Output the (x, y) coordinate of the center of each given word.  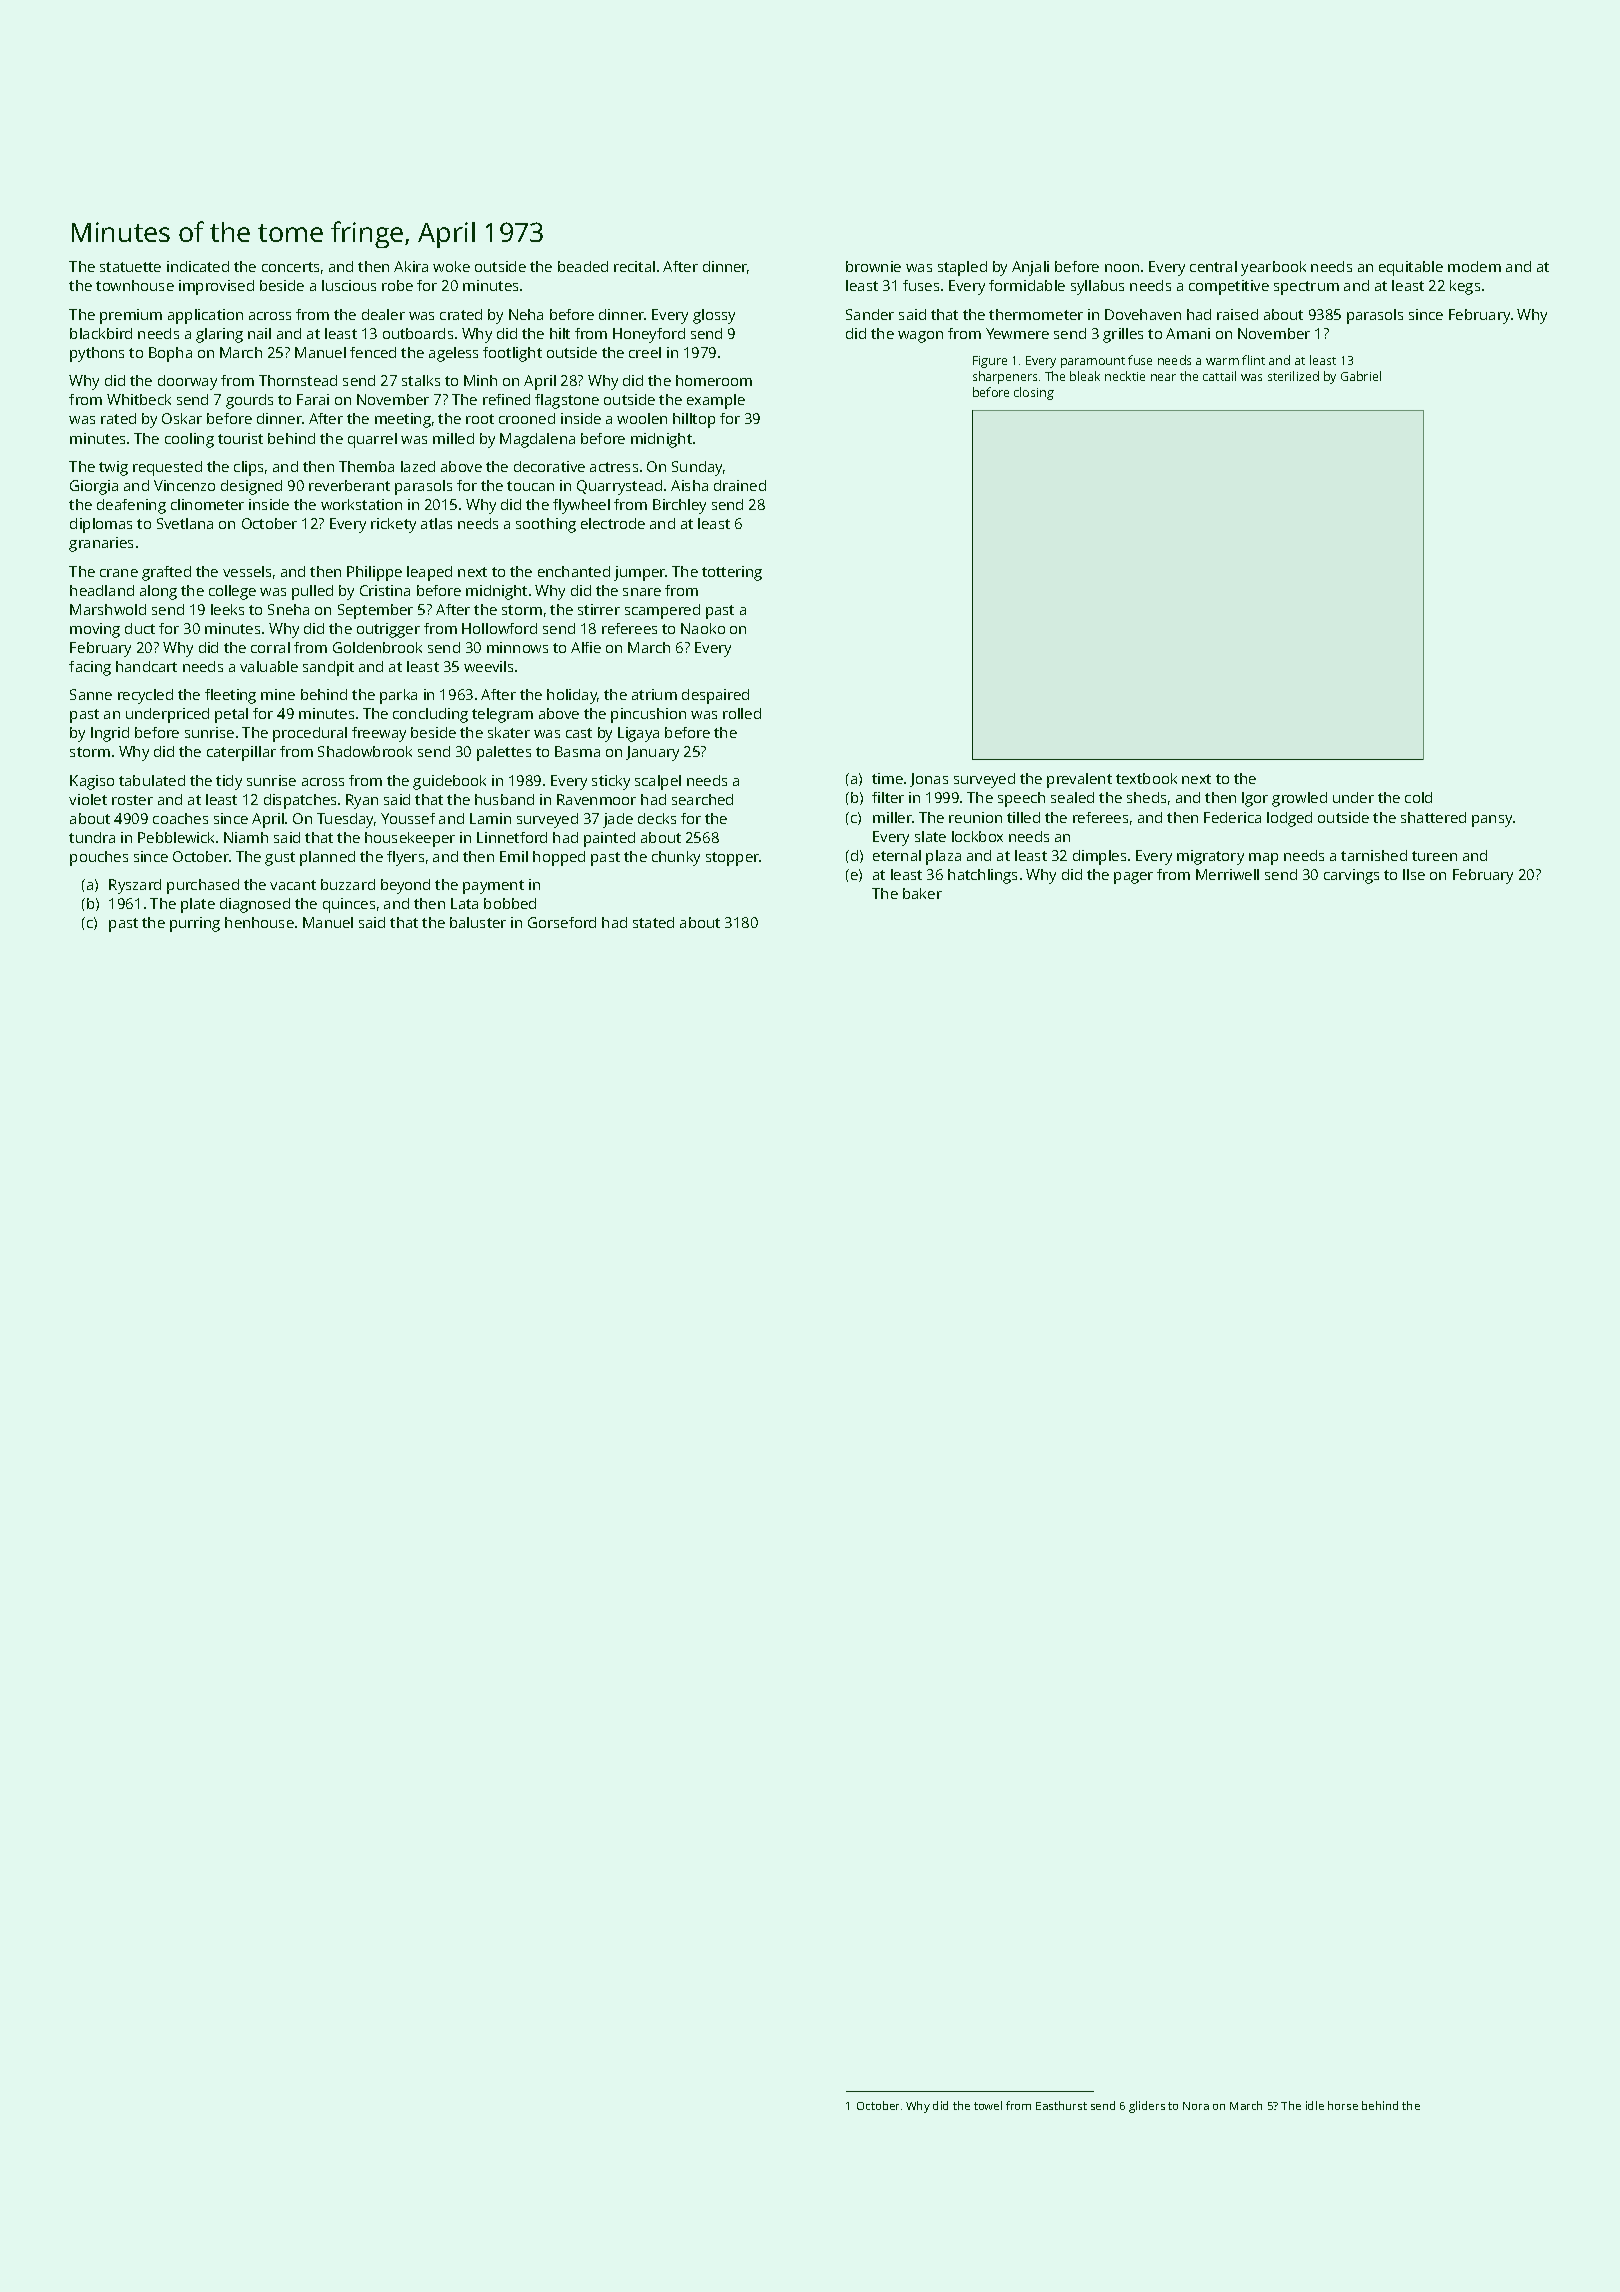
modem (1474, 266)
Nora (1196, 2106)
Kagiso (92, 782)
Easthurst (1061, 2105)
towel (988, 2105)
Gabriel (1361, 376)
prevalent (1079, 780)
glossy (714, 316)
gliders (1147, 2107)
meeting (403, 420)
